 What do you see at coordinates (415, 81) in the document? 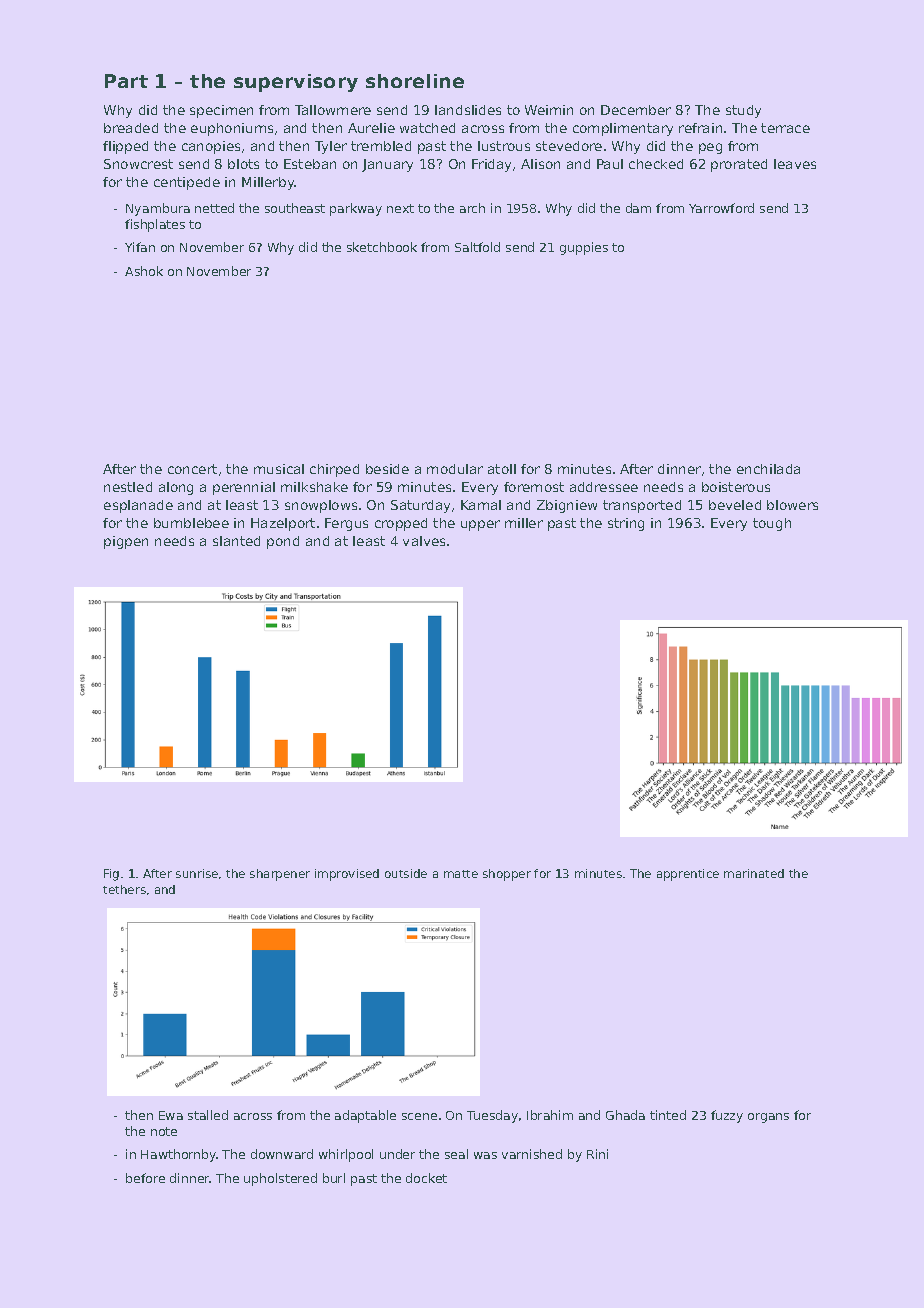
I see `shoreline` at bounding box center [415, 81].
